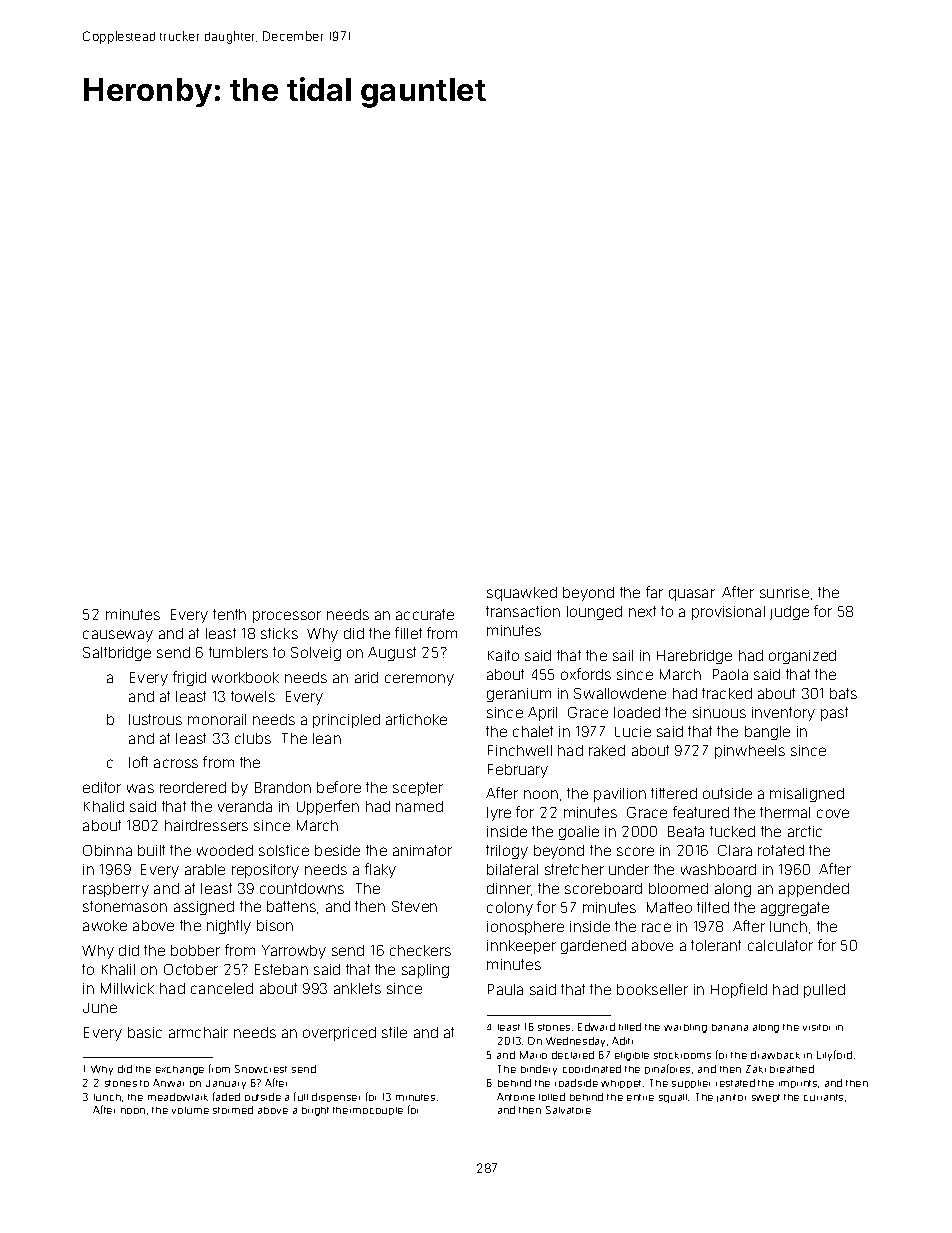  What do you see at coordinates (667, 1069) in the screenshot?
I see `pinafores` at bounding box center [667, 1069].
